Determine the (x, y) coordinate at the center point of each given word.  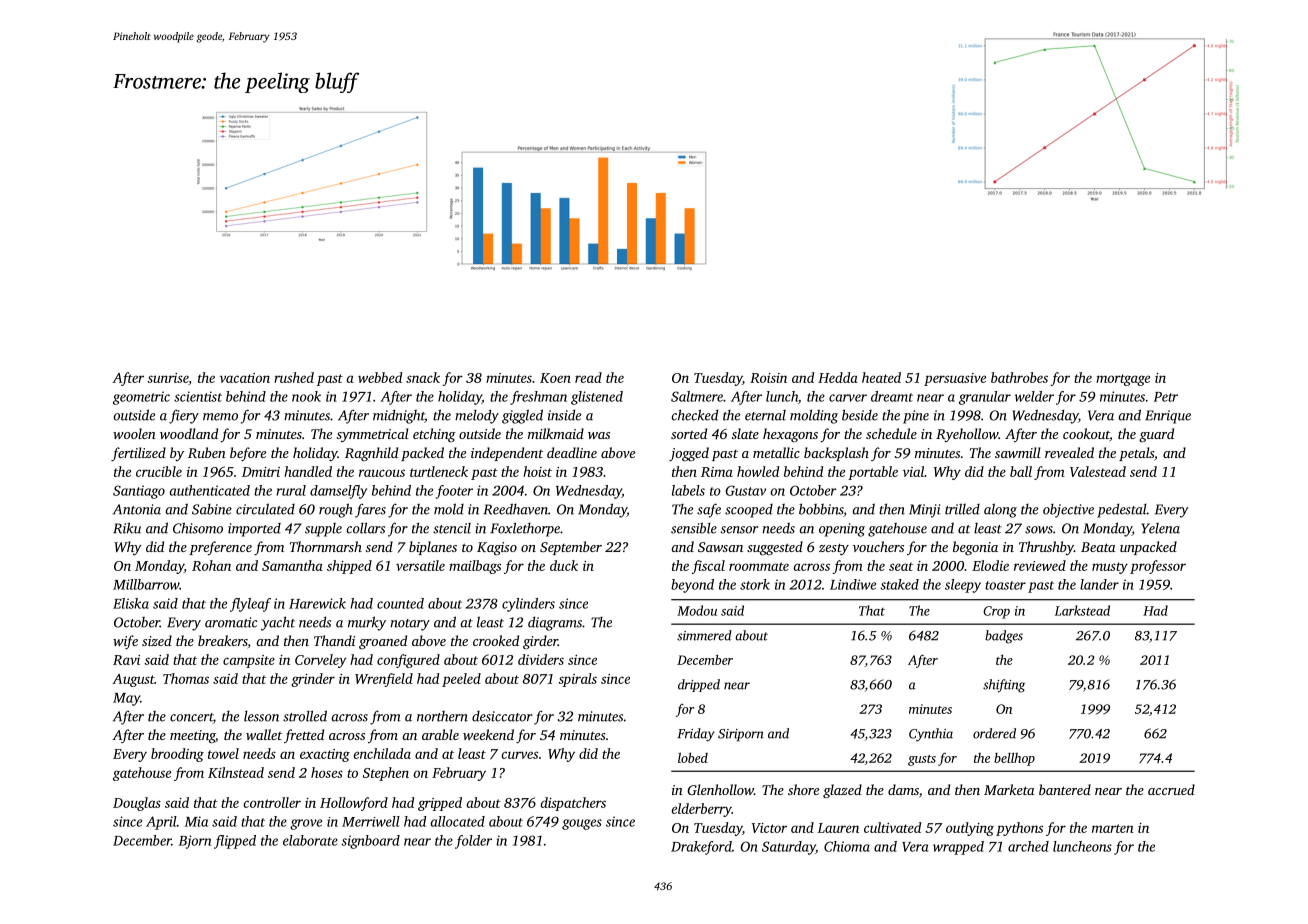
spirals (577, 680)
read (588, 377)
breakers (223, 642)
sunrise (167, 378)
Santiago (139, 492)
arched (1028, 846)
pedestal (1122, 510)
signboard (370, 842)
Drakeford (701, 848)
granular (985, 398)
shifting (1004, 686)
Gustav (745, 490)
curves (520, 755)
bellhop (1014, 759)
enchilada (382, 753)
